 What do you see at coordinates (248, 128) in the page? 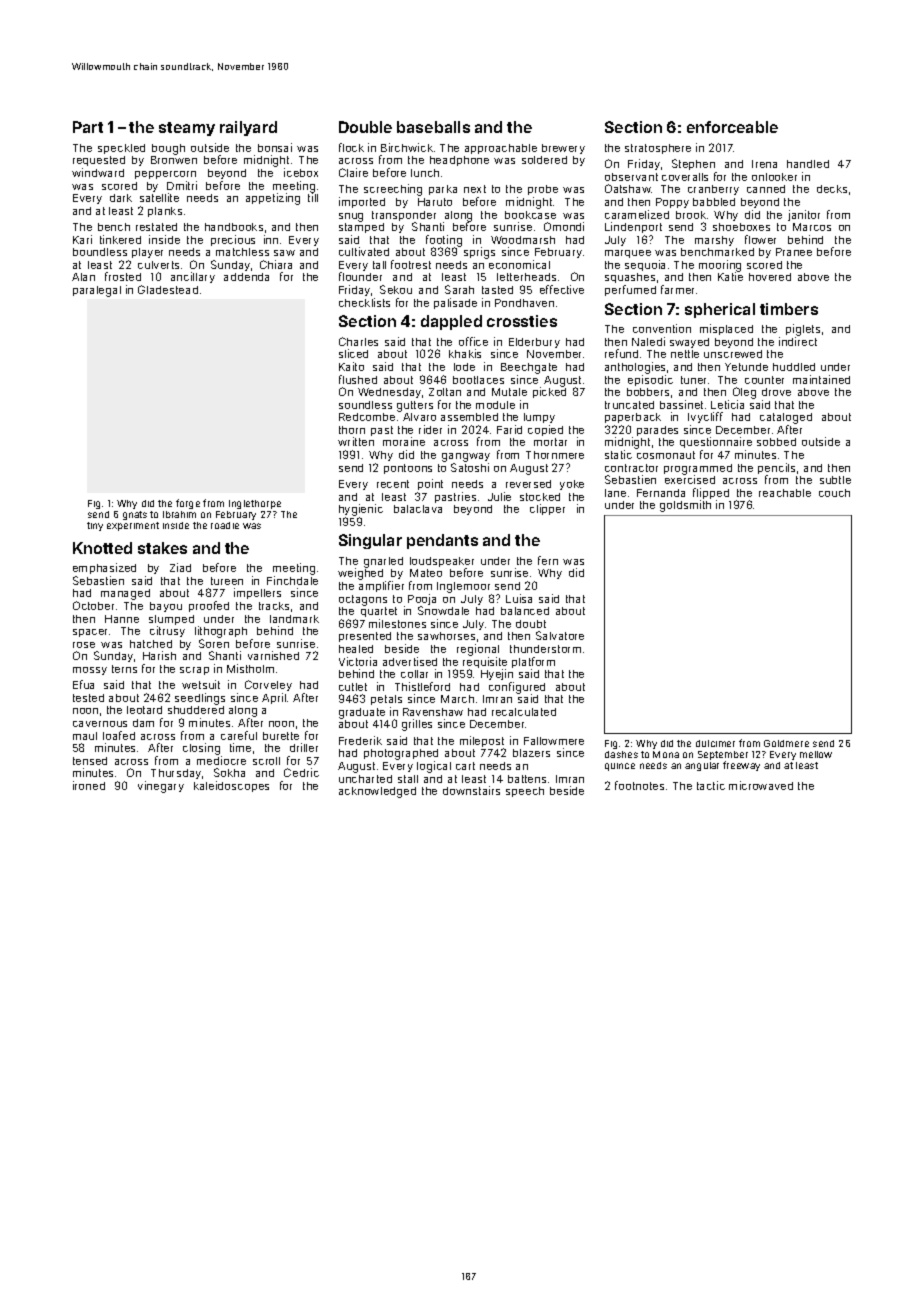
I see `railyard` at bounding box center [248, 128].
